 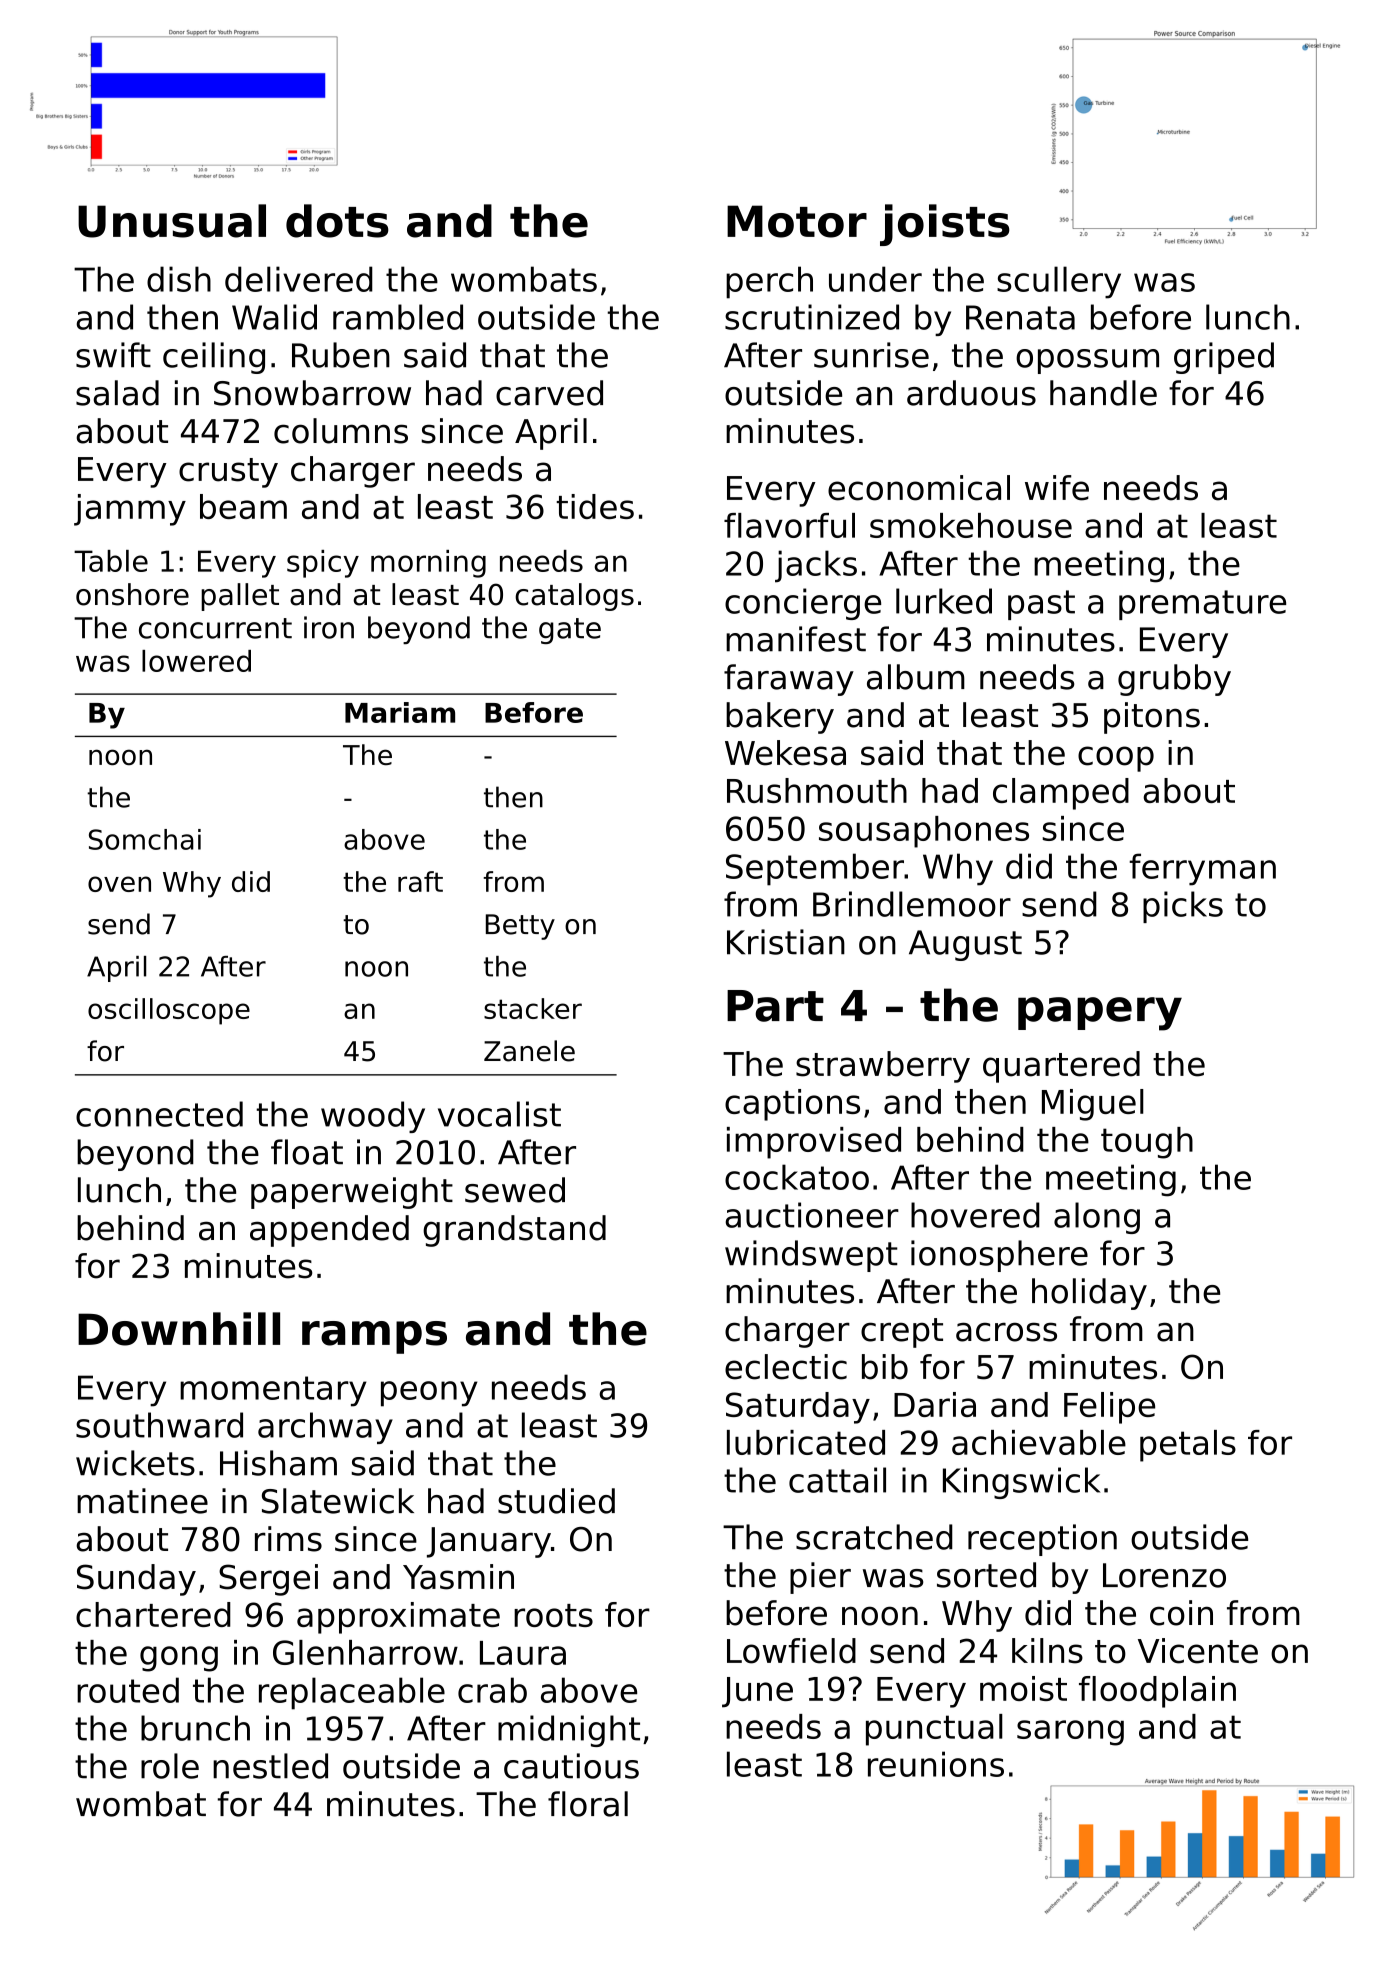 I want to click on Motor, so click(x=797, y=221).
